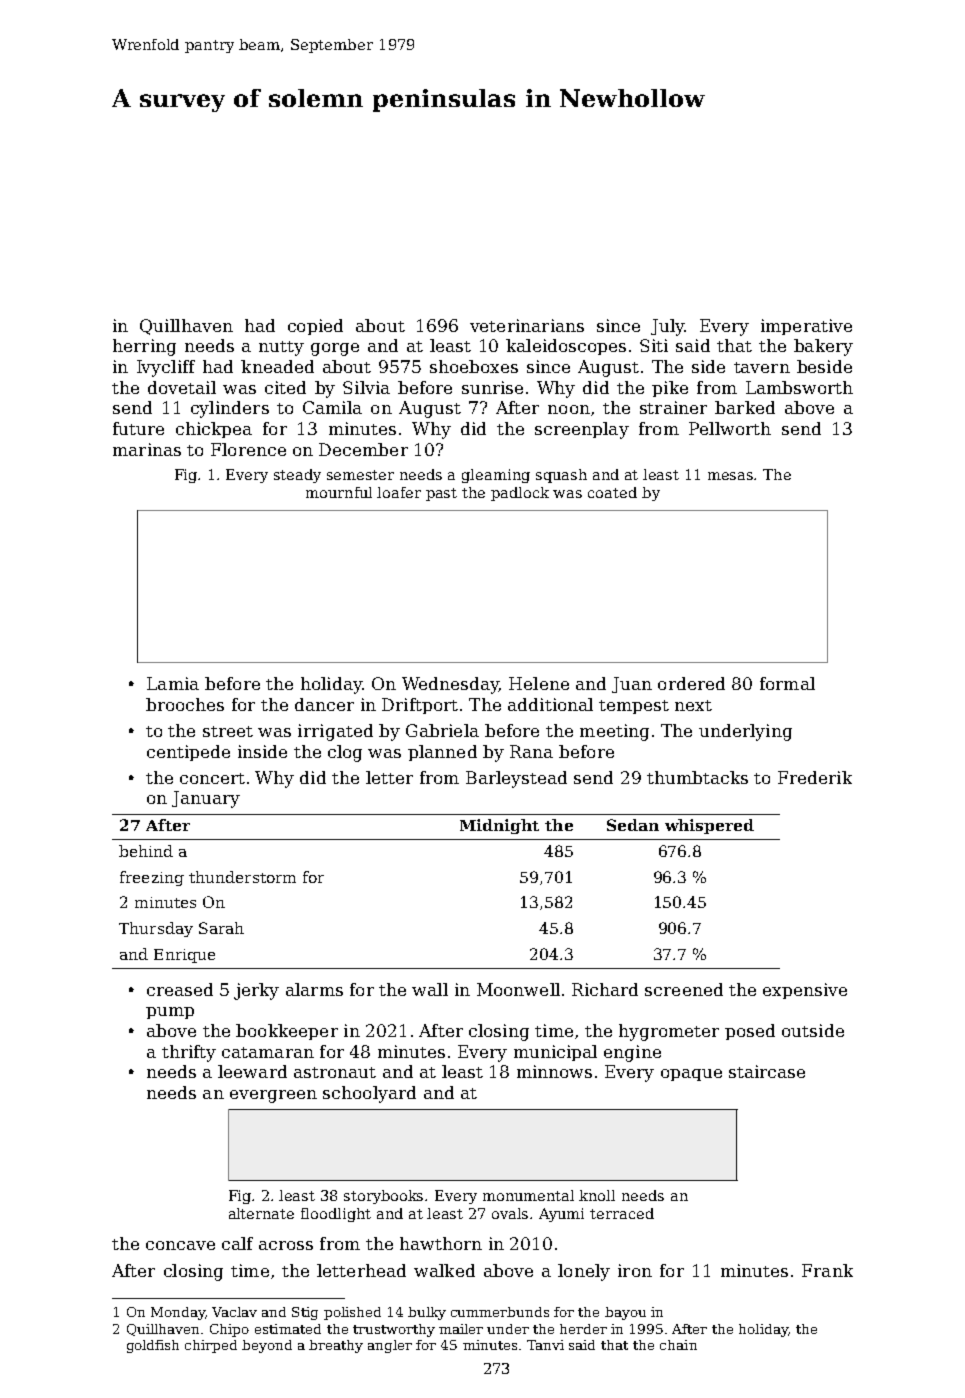 This document has height=1398, width=965. Describe the element at coordinates (248, 449) in the document. I see `Florence` at that location.
